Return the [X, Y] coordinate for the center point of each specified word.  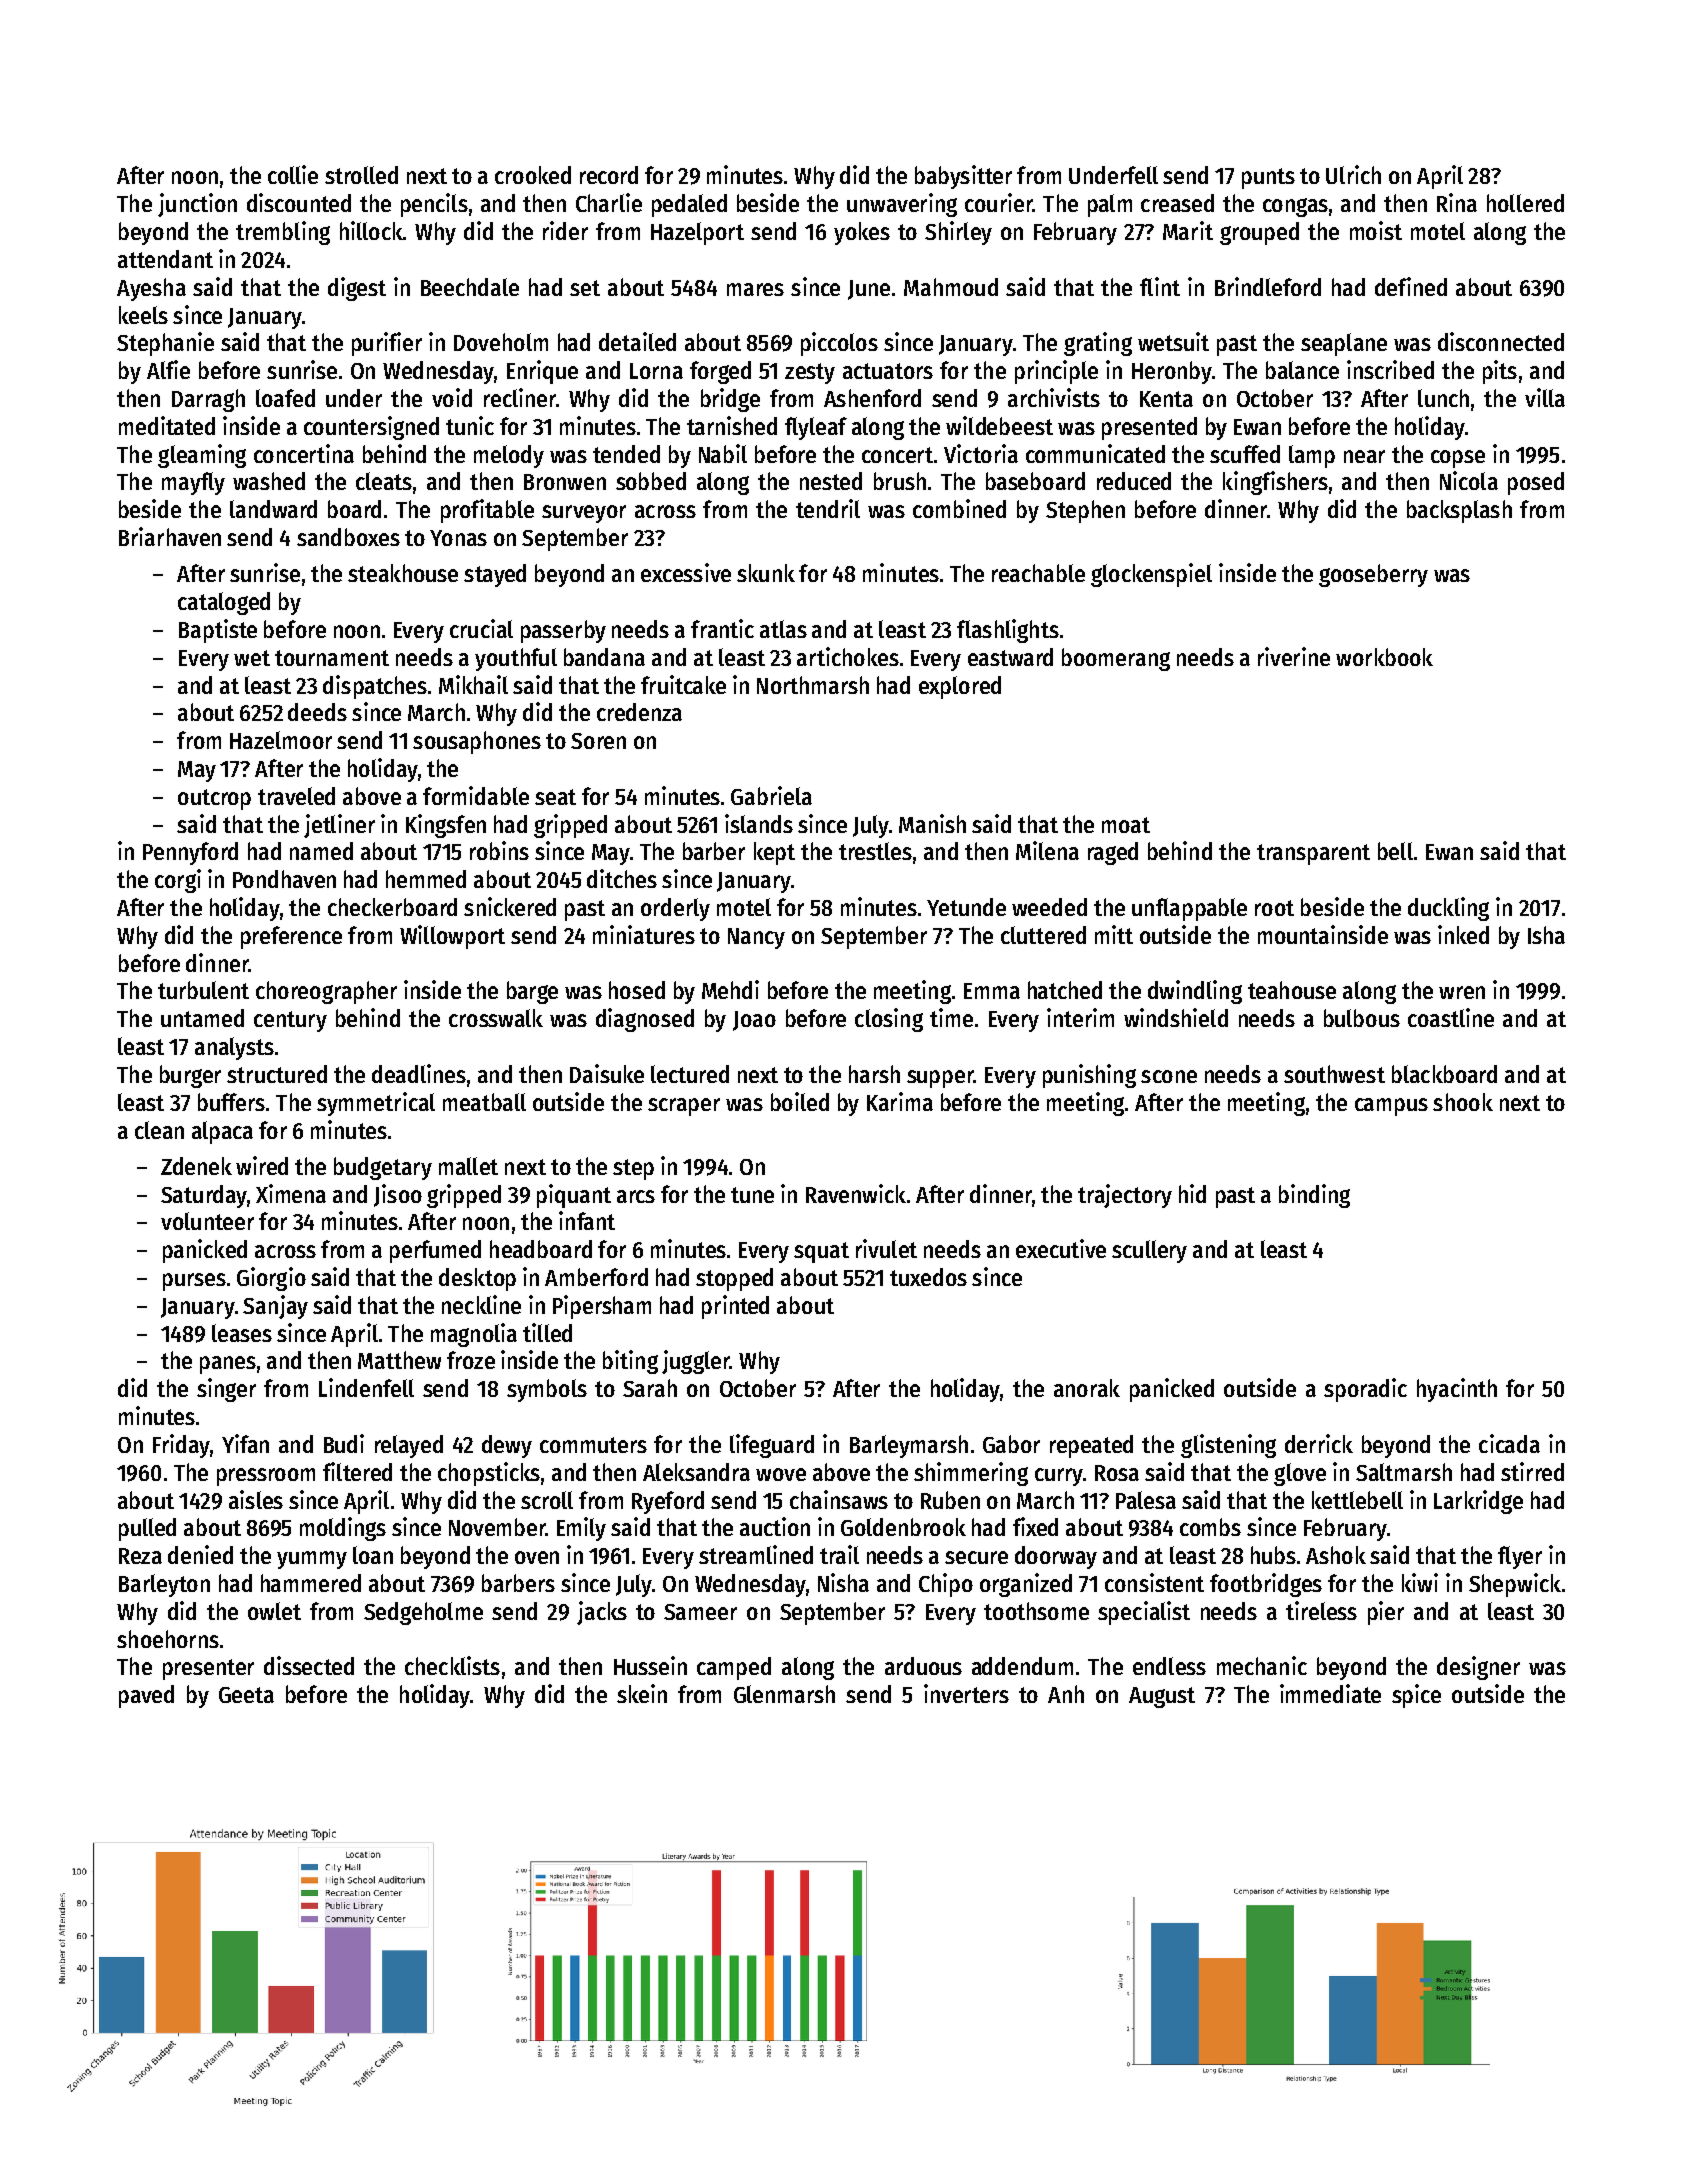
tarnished [732, 425]
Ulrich [1353, 174]
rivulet [886, 1248]
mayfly [193, 483]
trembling [283, 233]
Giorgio [271, 1279]
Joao [754, 1021]
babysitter [963, 177]
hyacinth [1457, 1390]
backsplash [1459, 511]
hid [1192, 1193]
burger [190, 1076]
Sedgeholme [423, 1613]
